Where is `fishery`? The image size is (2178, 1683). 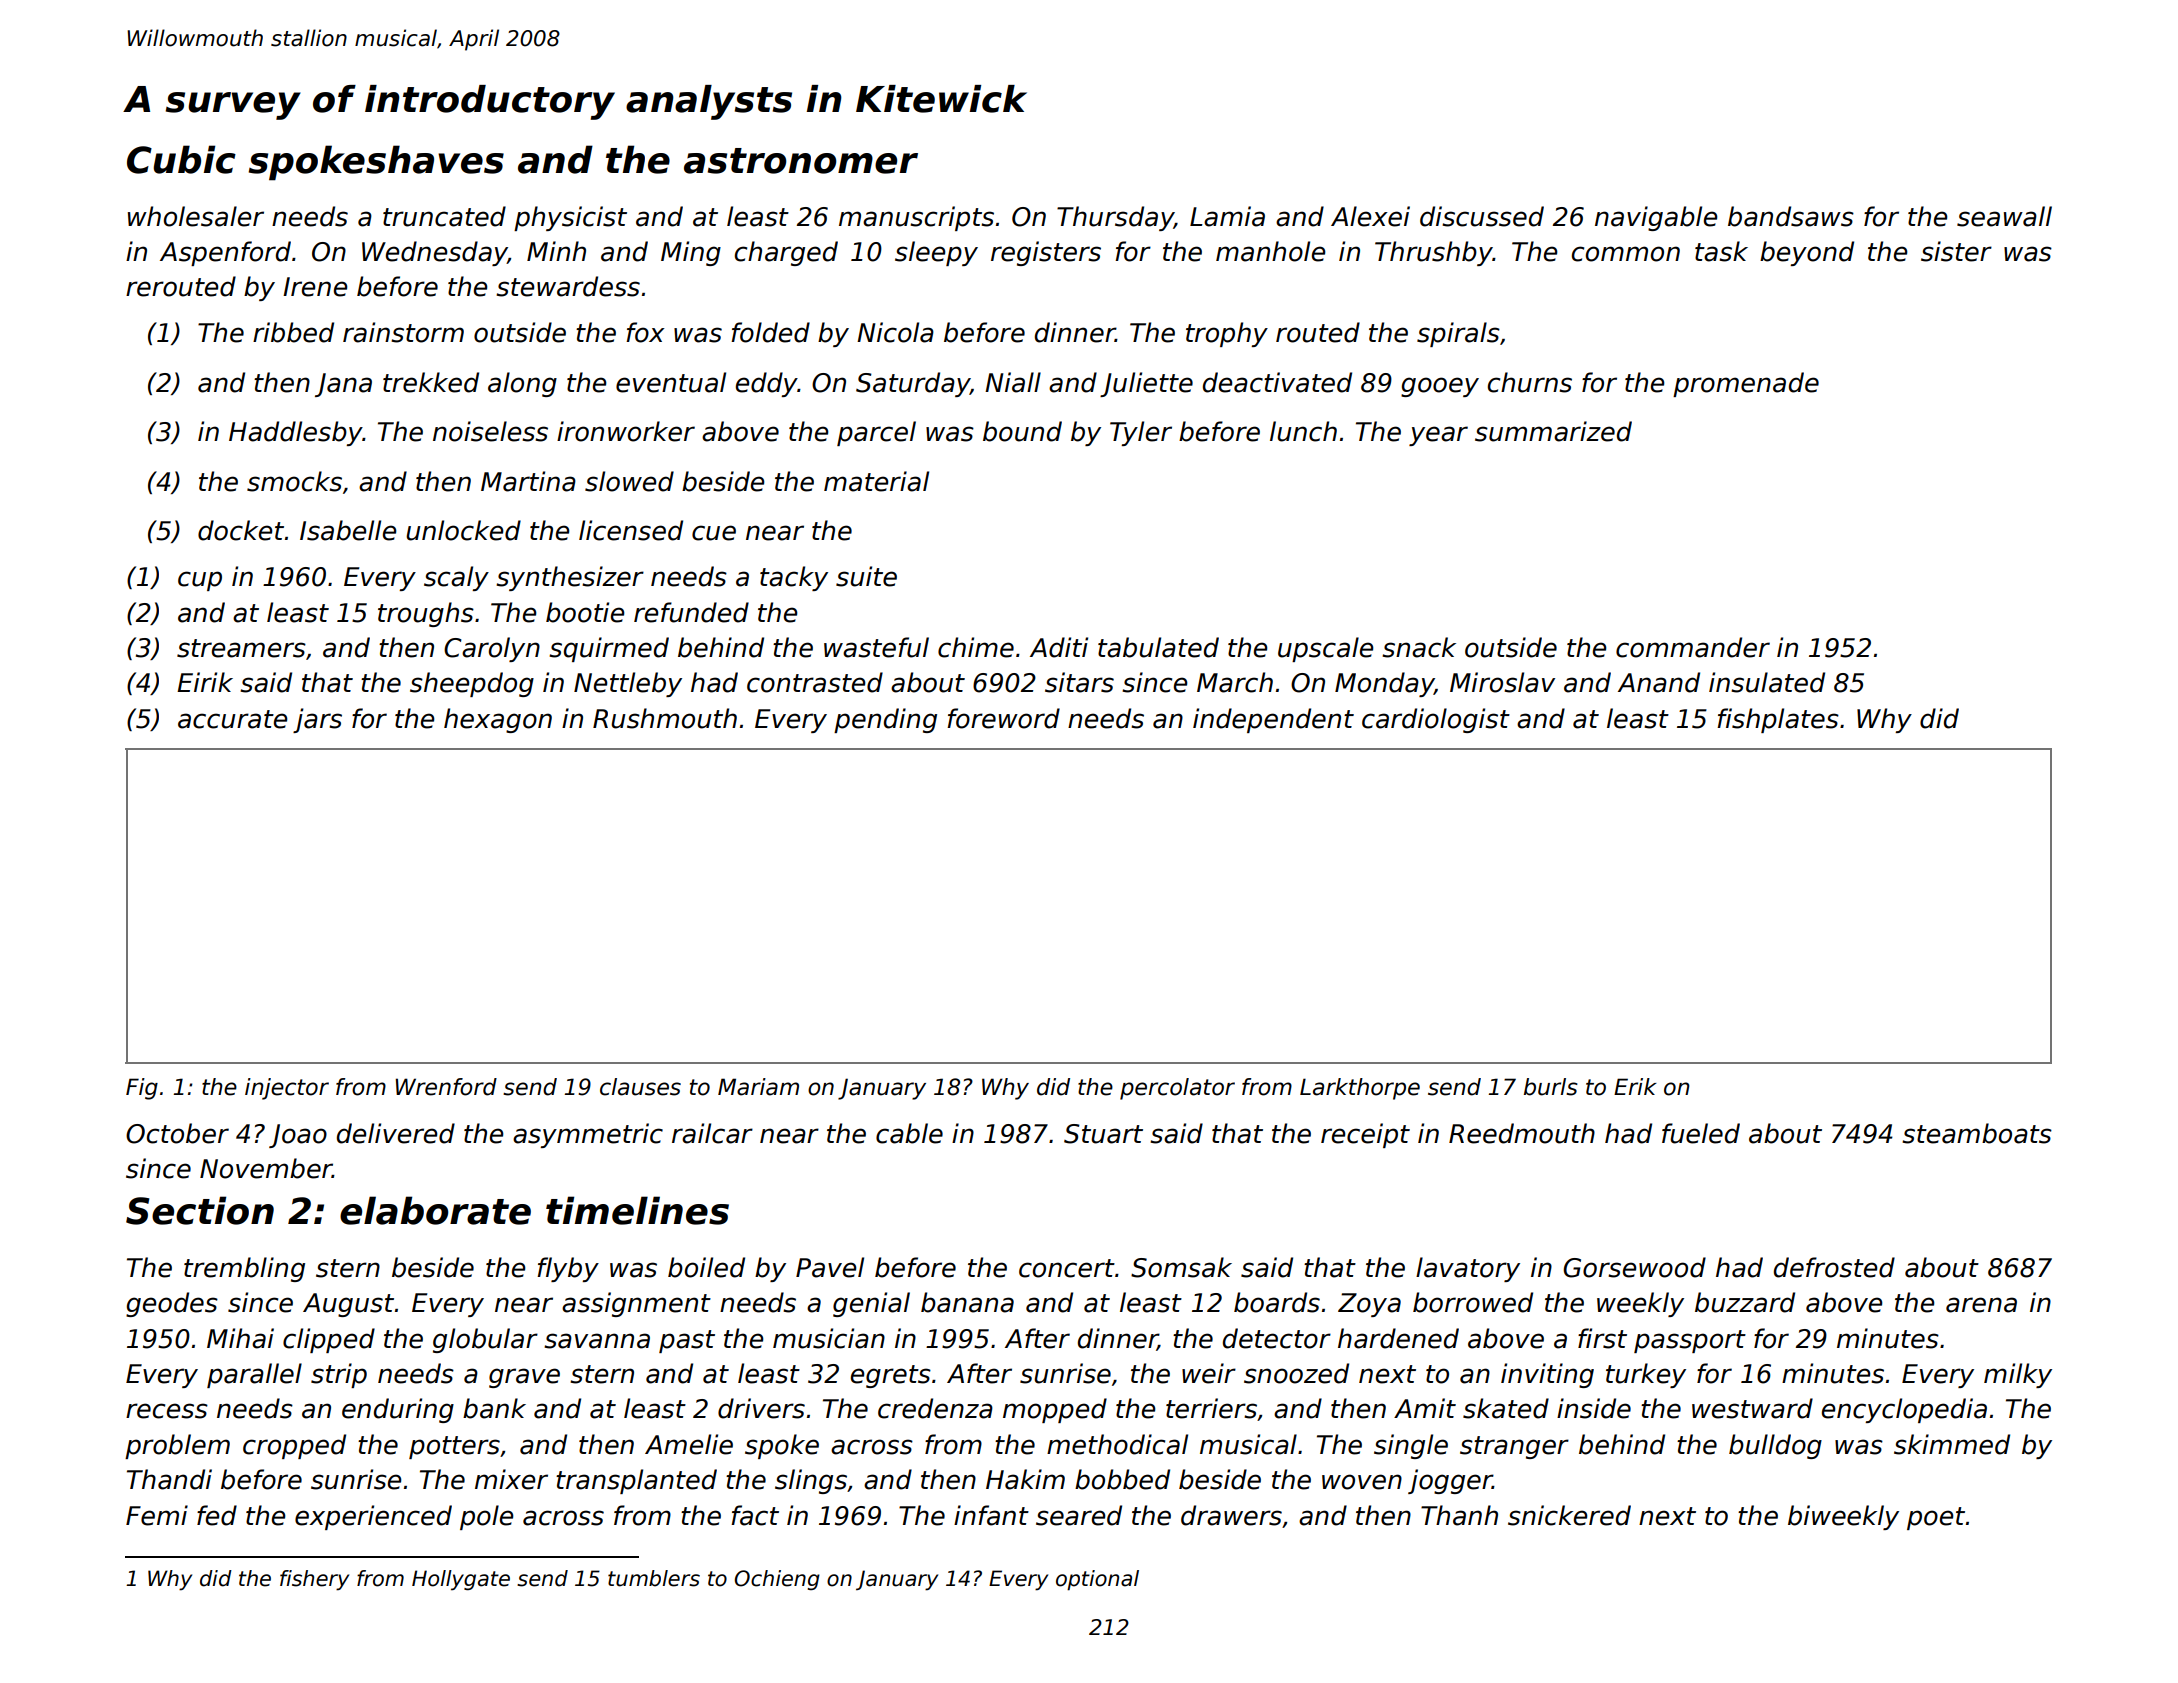
fishery is located at coordinates (314, 1580).
